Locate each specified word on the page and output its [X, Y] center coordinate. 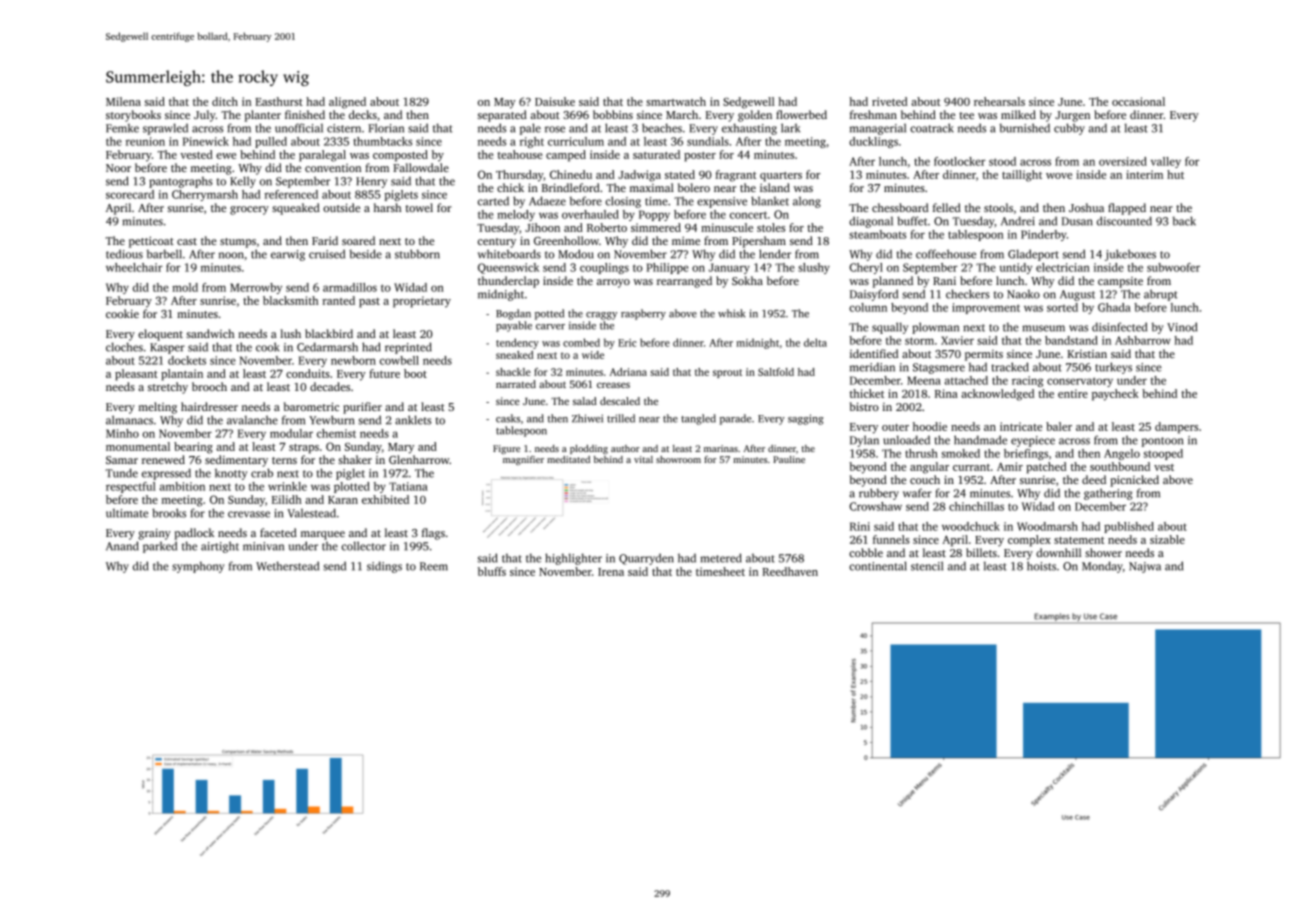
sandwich [210, 333]
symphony [198, 567]
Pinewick [206, 141]
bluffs [492, 571]
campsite [1120, 282]
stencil [927, 566]
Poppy [654, 215]
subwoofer [1173, 267]
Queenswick [508, 268]
